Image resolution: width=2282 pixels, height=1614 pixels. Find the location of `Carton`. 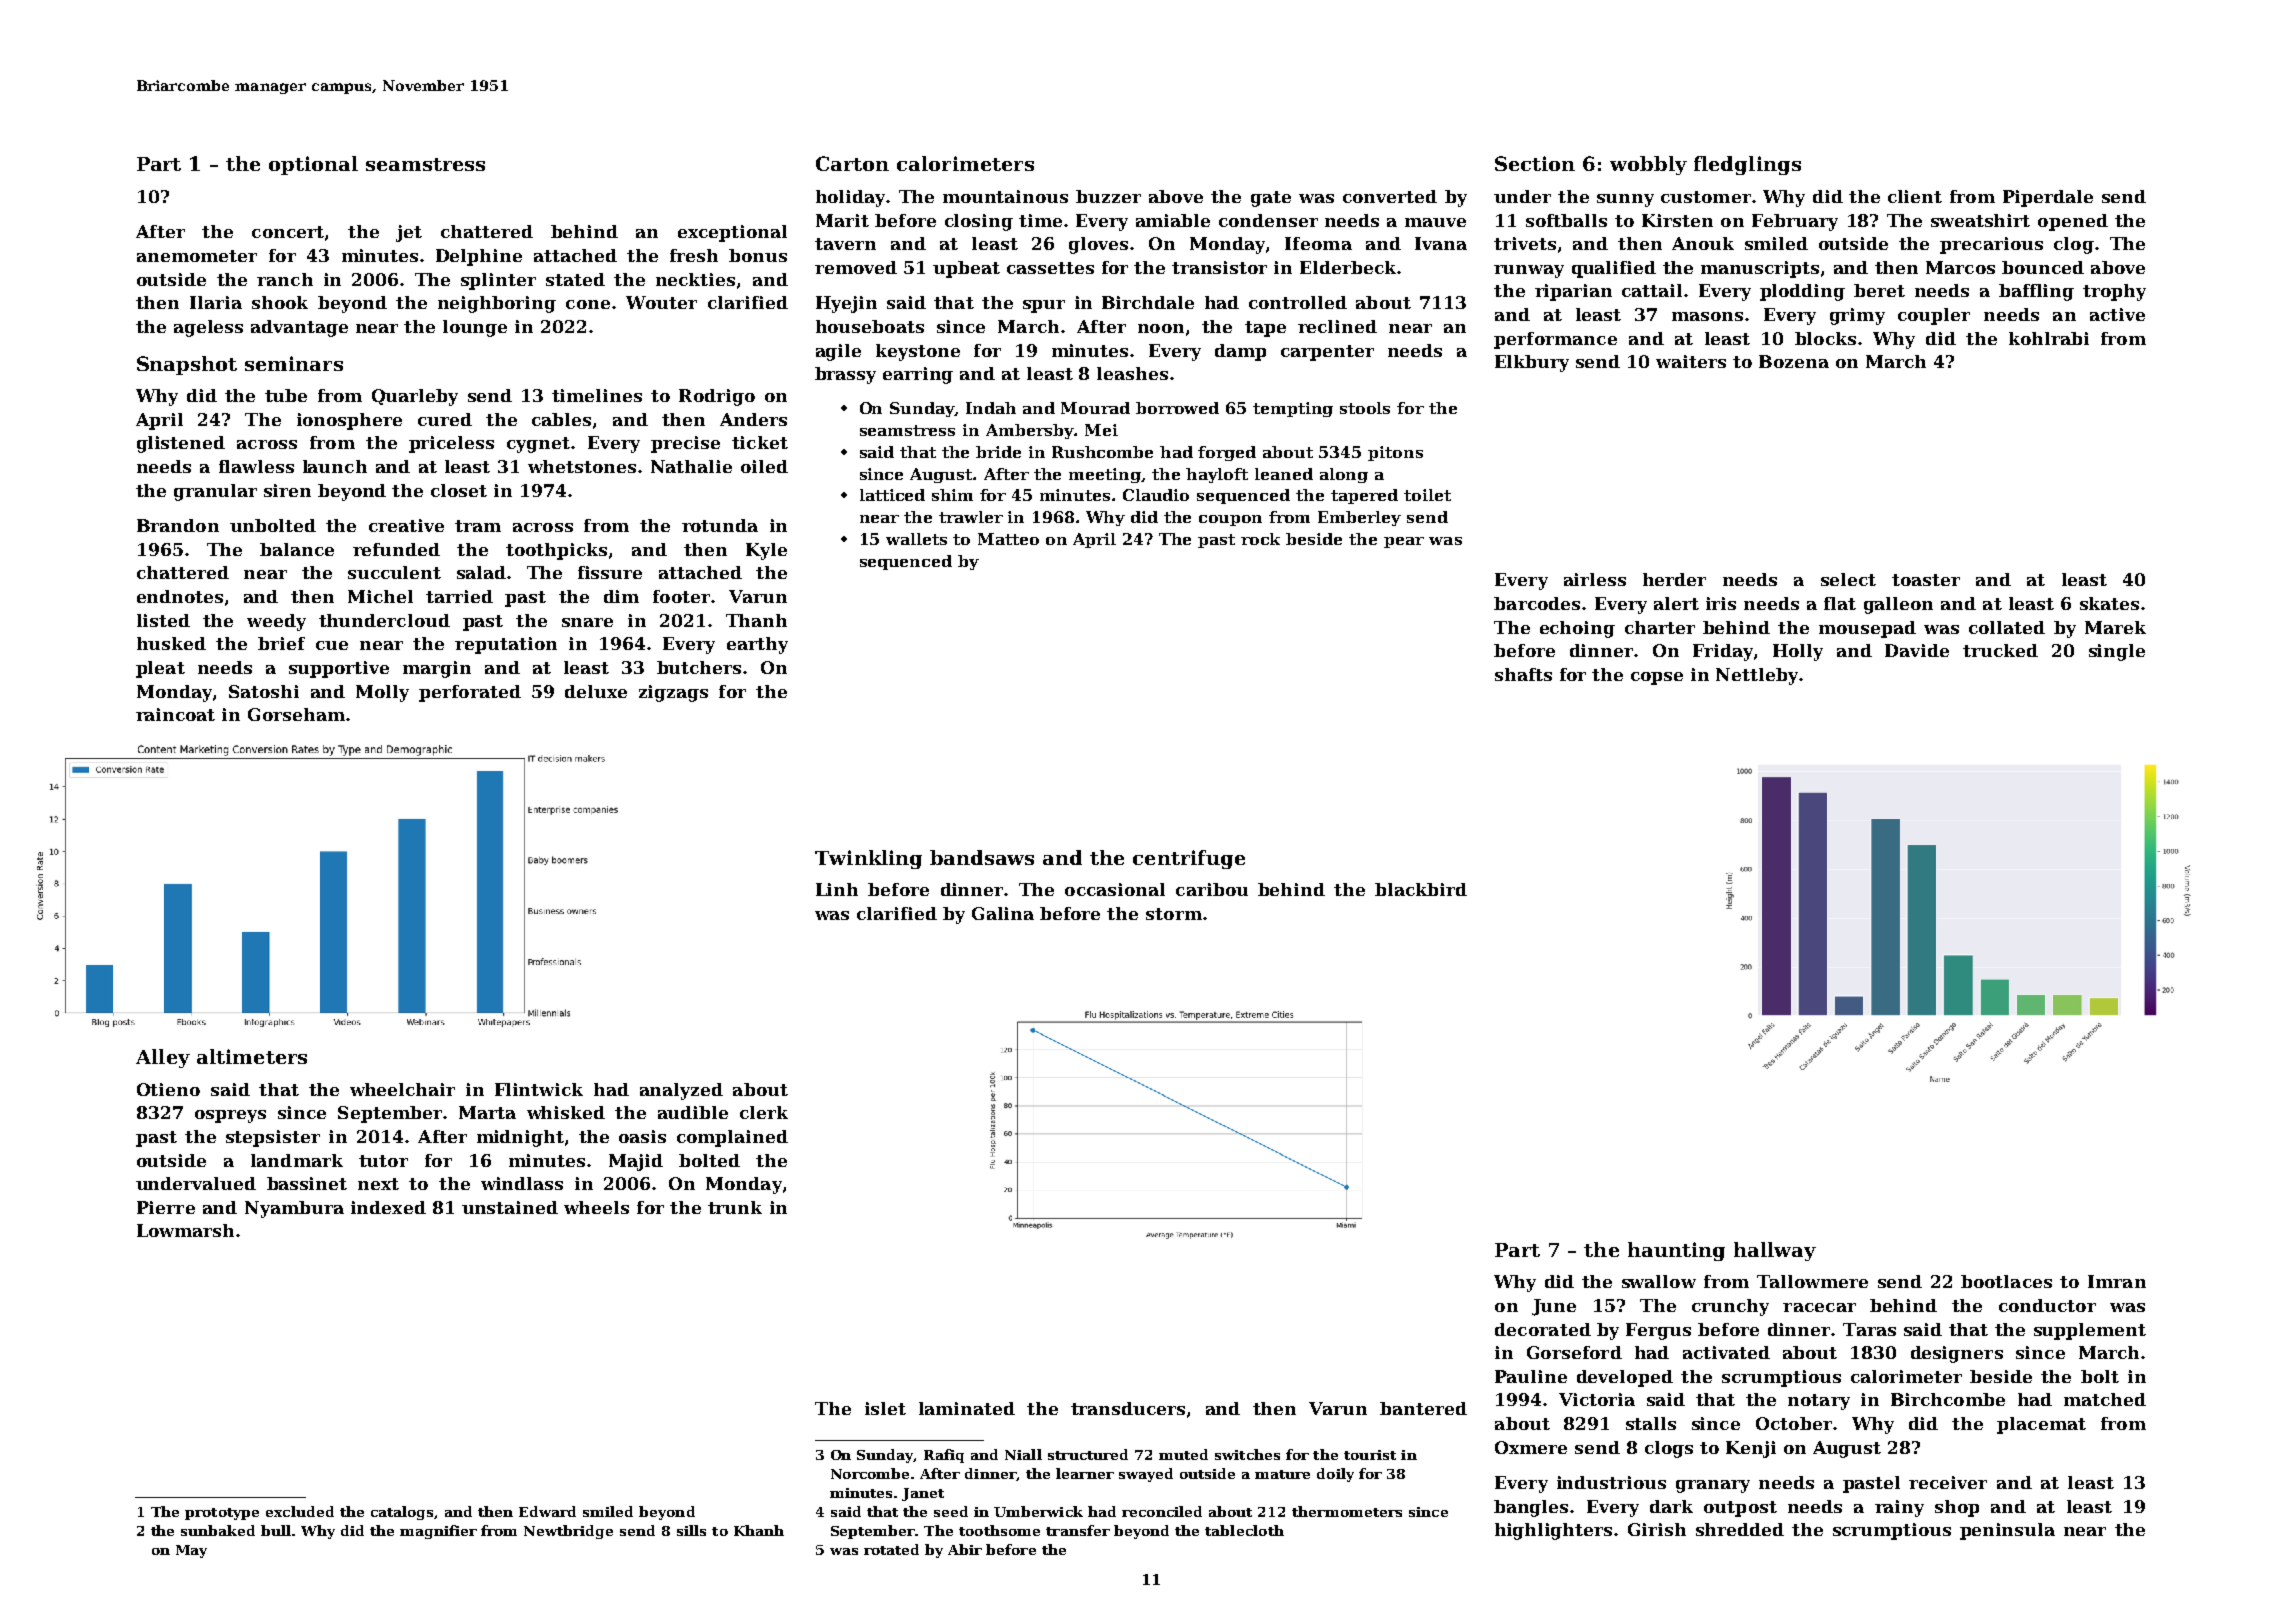

Carton is located at coordinates (852, 163).
